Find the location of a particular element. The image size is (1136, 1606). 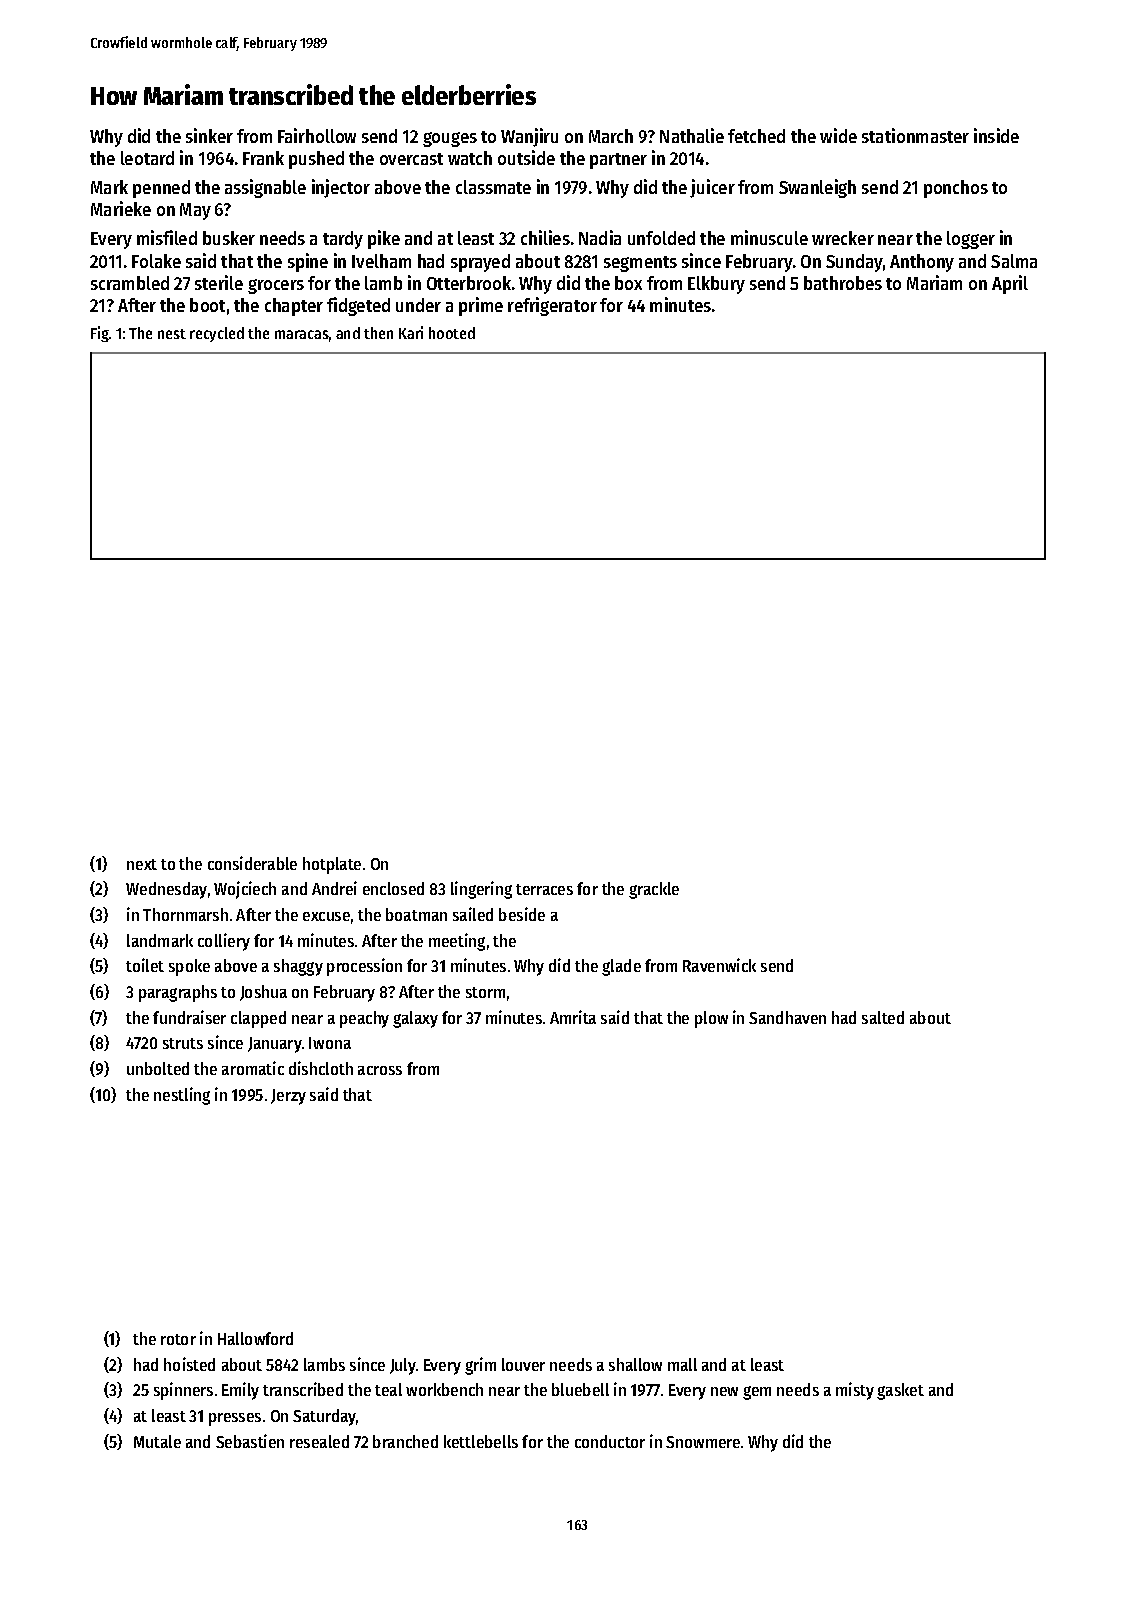

unbolted is located at coordinates (158, 1068).
